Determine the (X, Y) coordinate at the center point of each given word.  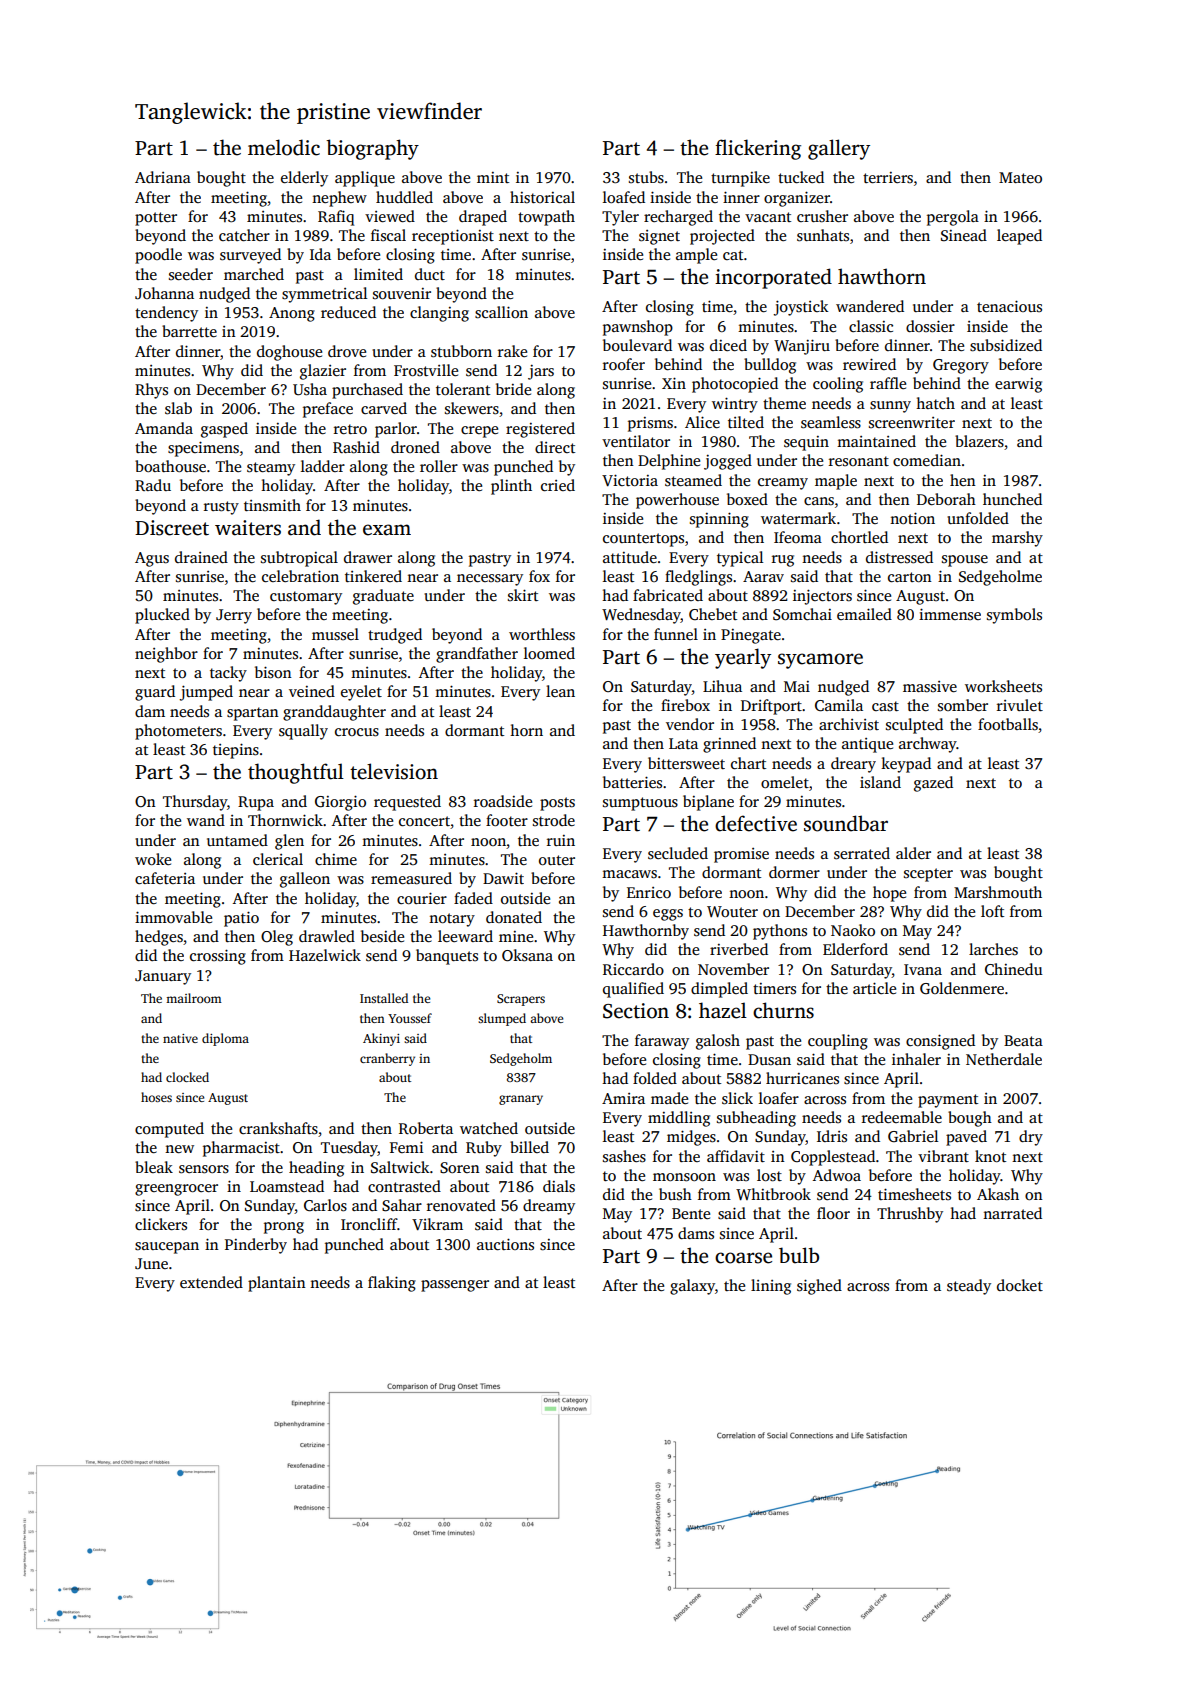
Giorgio (340, 803)
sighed (819, 1287)
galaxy (692, 1287)
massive (930, 687)
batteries (632, 782)
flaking (392, 1284)
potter (156, 219)
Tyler (620, 218)
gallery (839, 149)
